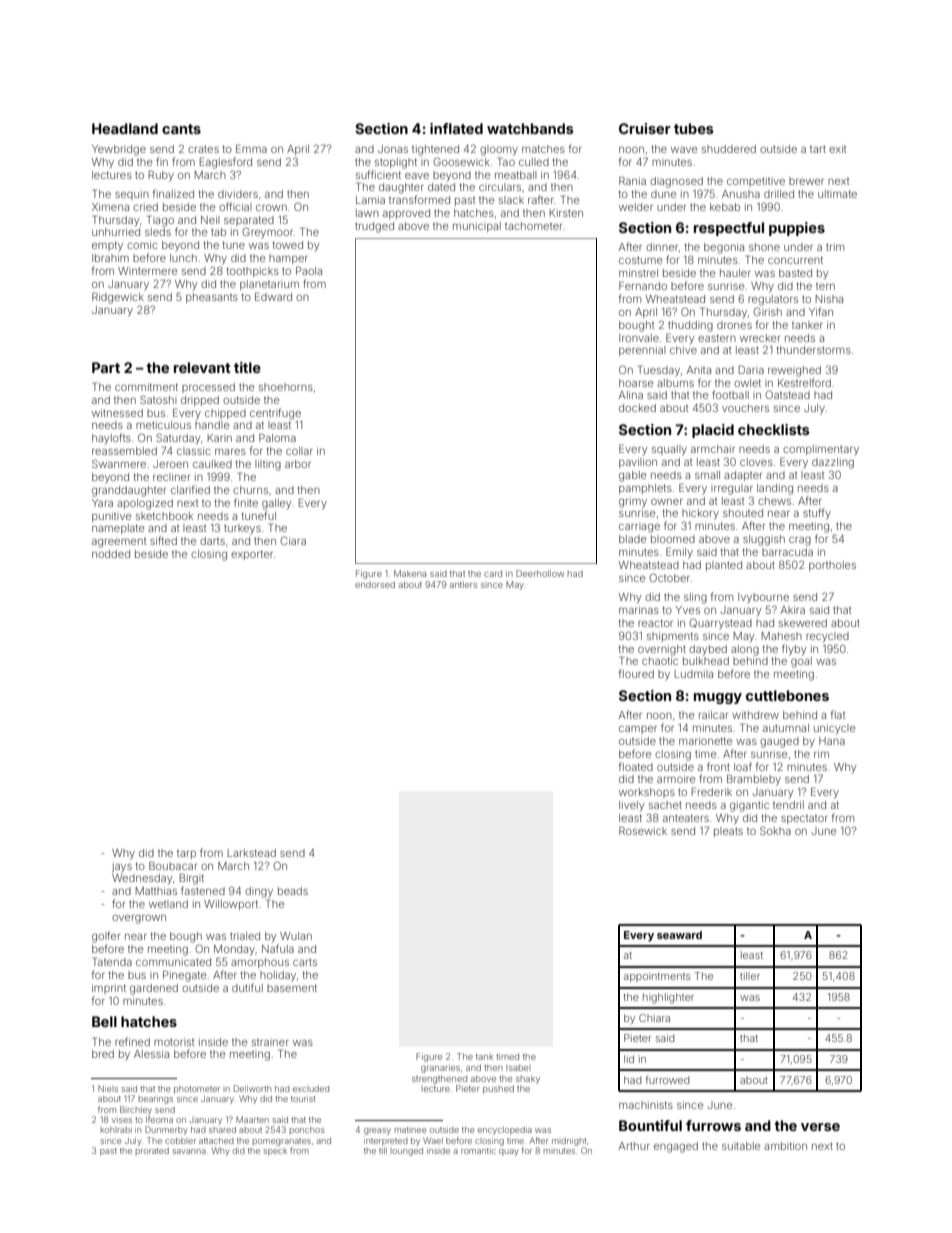 Image resolution: width=952 pixels, height=1233 pixels. I want to click on cants, so click(181, 129).
